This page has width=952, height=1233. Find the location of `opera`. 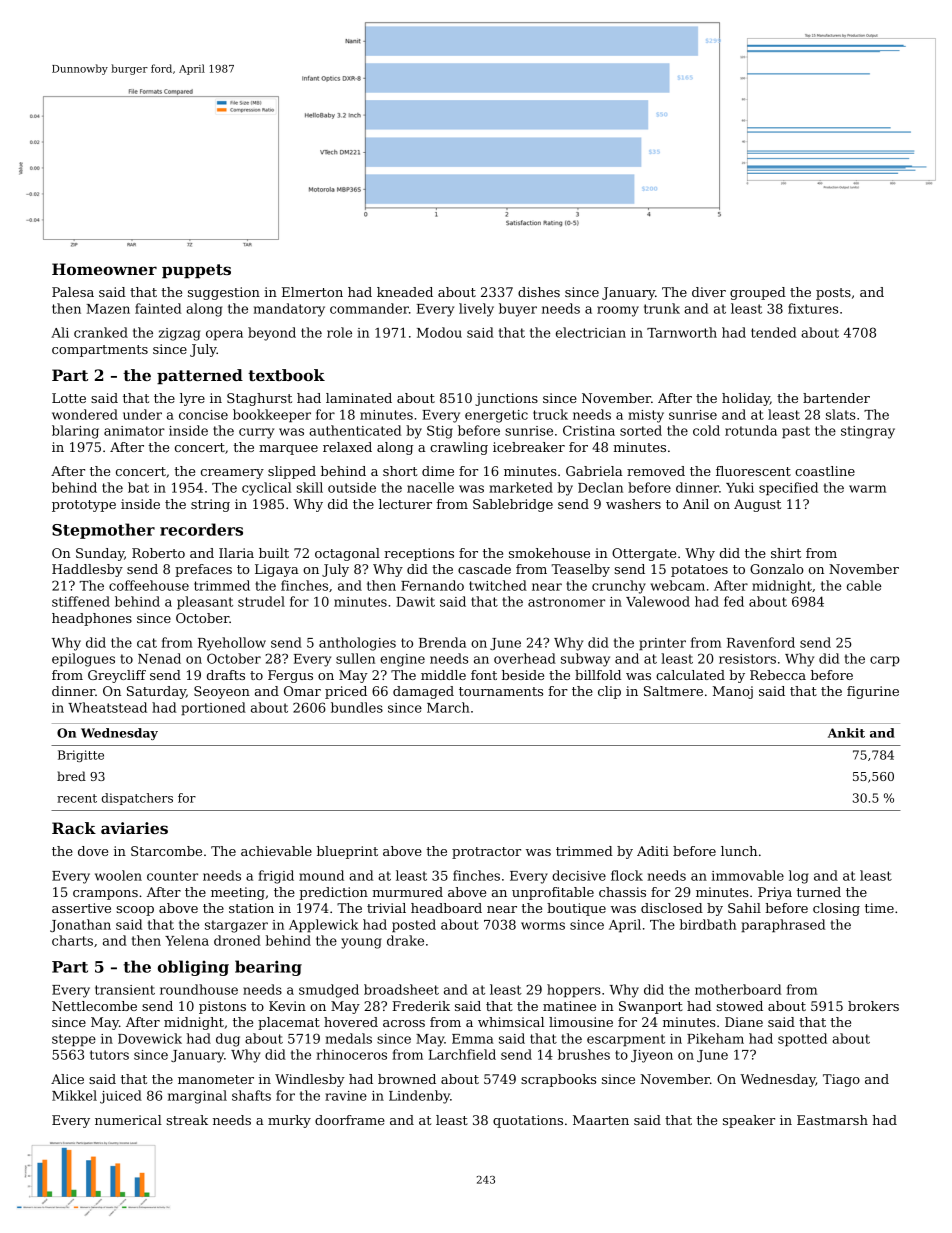

opera is located at coordinates (224, 335).
